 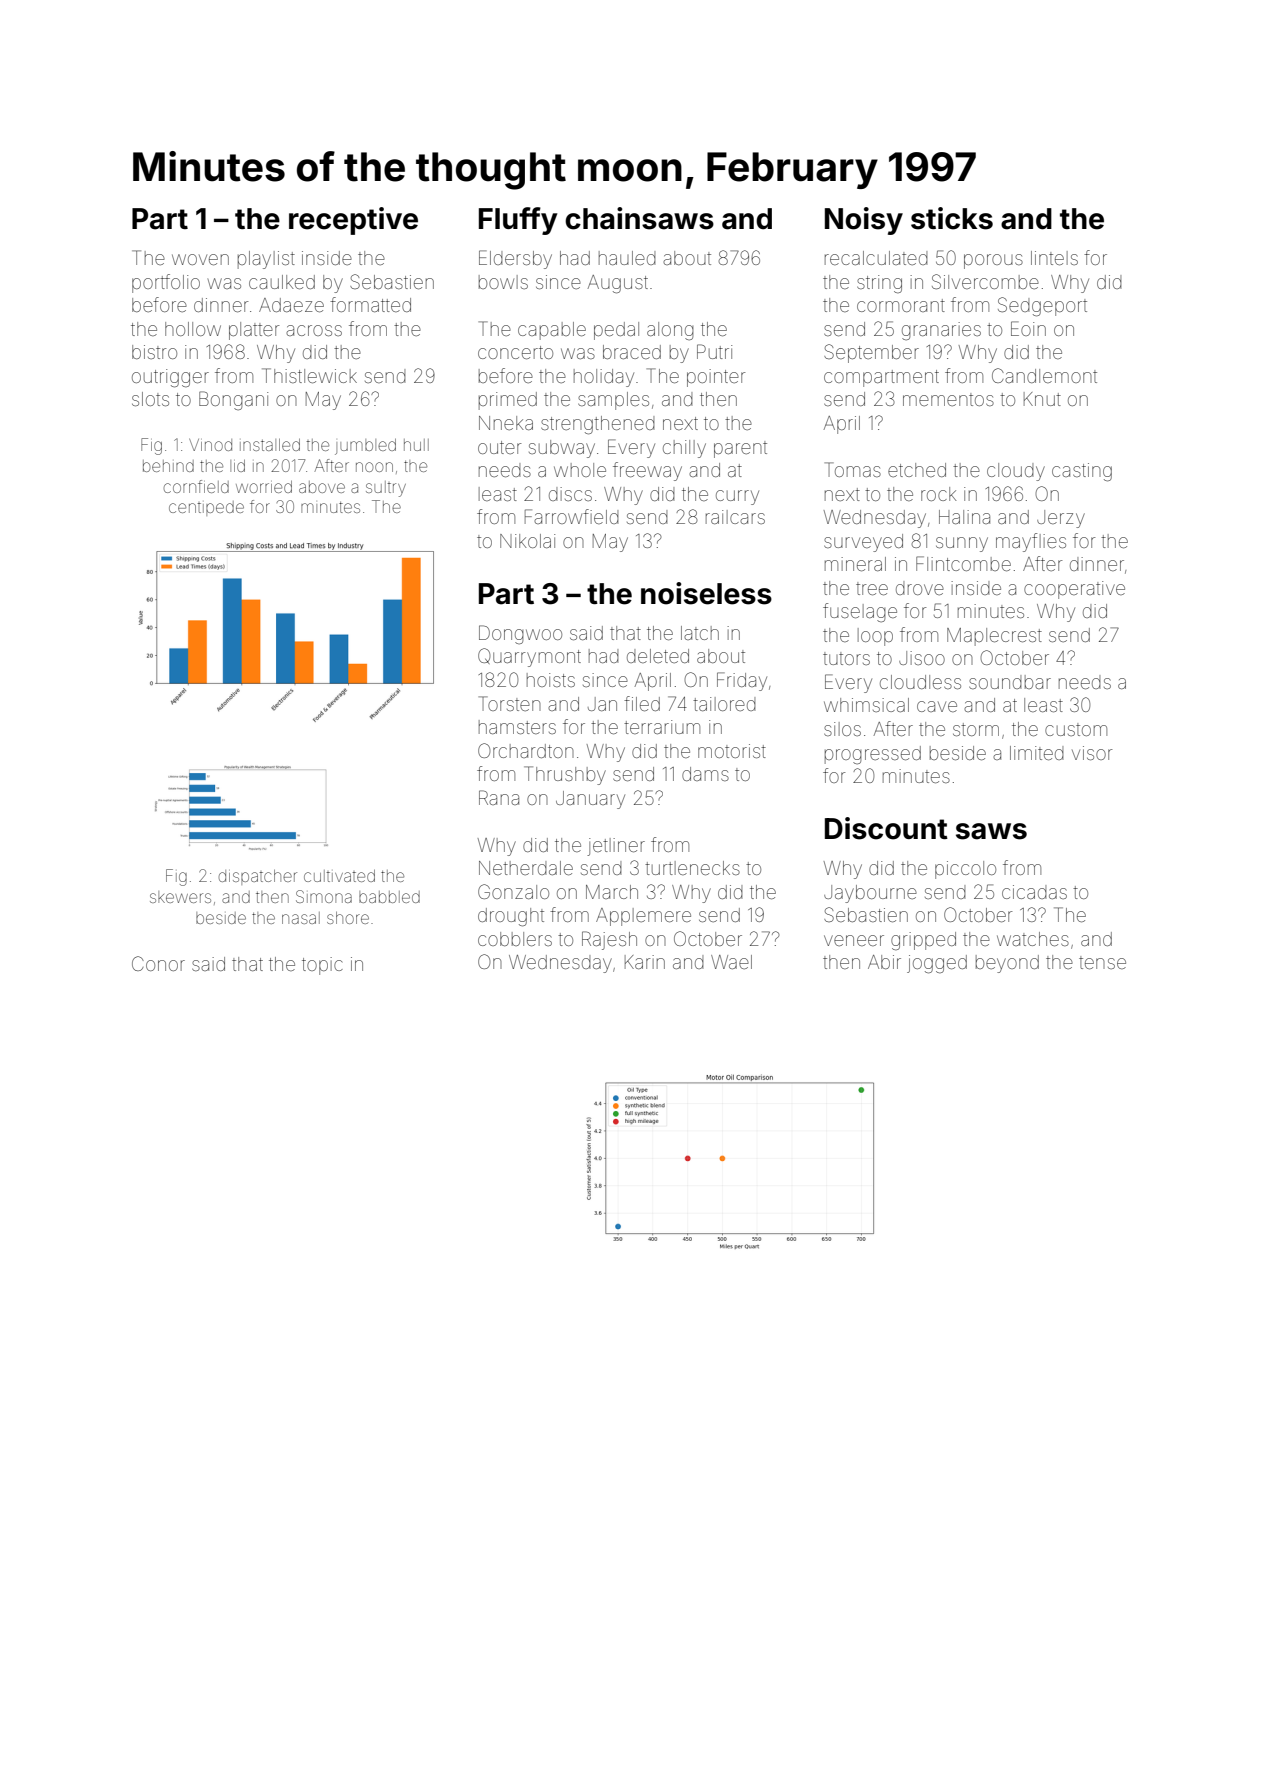 I want to click on soundbar, so click(x=1010, y=682).
